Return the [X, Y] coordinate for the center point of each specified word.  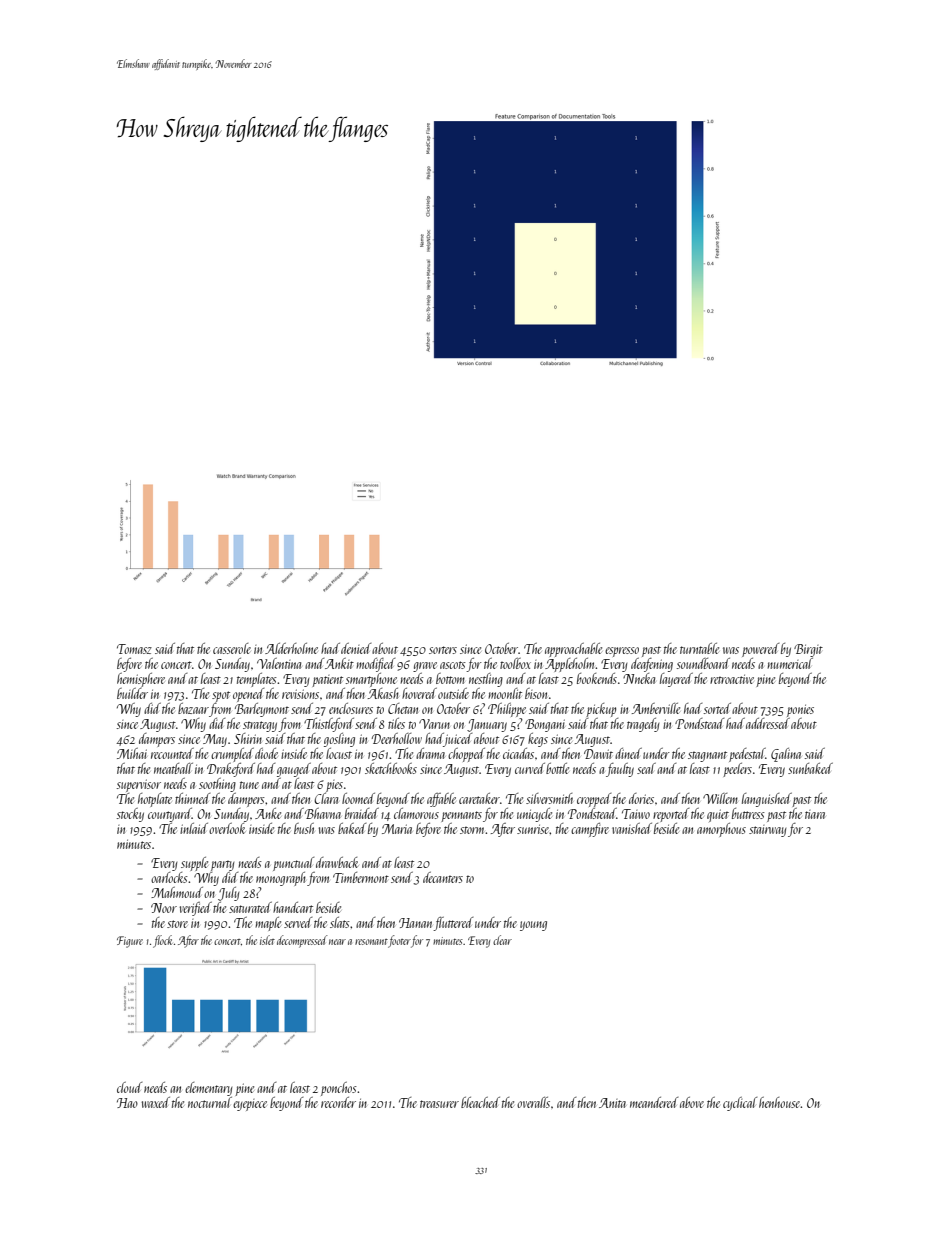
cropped [594, 800]
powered [760, 650]
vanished [632, 828]
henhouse [780, 1102]
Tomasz [134, 649]
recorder [338, 1102]
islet [267, 940]
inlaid [194, 828]
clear [502, 940]
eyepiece [250, 1105]
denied [356, 648]
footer [399, 941]
